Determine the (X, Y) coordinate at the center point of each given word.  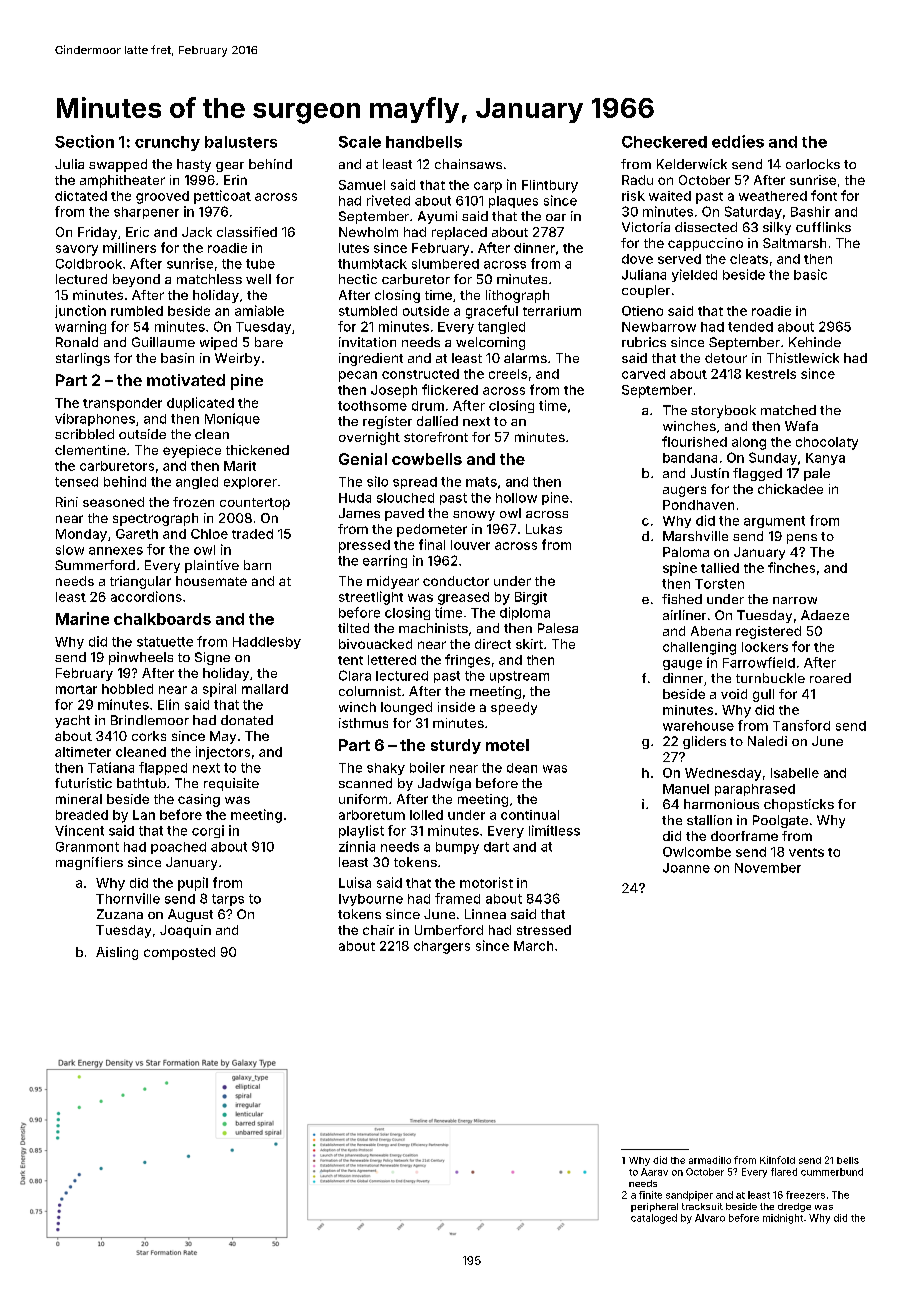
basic (810, 274)
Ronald (77, 342)
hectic (358, 279)
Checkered (664, 142)
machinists (433, 628)
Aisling (117, 953)
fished (682, 599)
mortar (76, 689)
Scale (360, 142)
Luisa (355, 882)
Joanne (686, 868)
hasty (194, 165)
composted (179, 953)
